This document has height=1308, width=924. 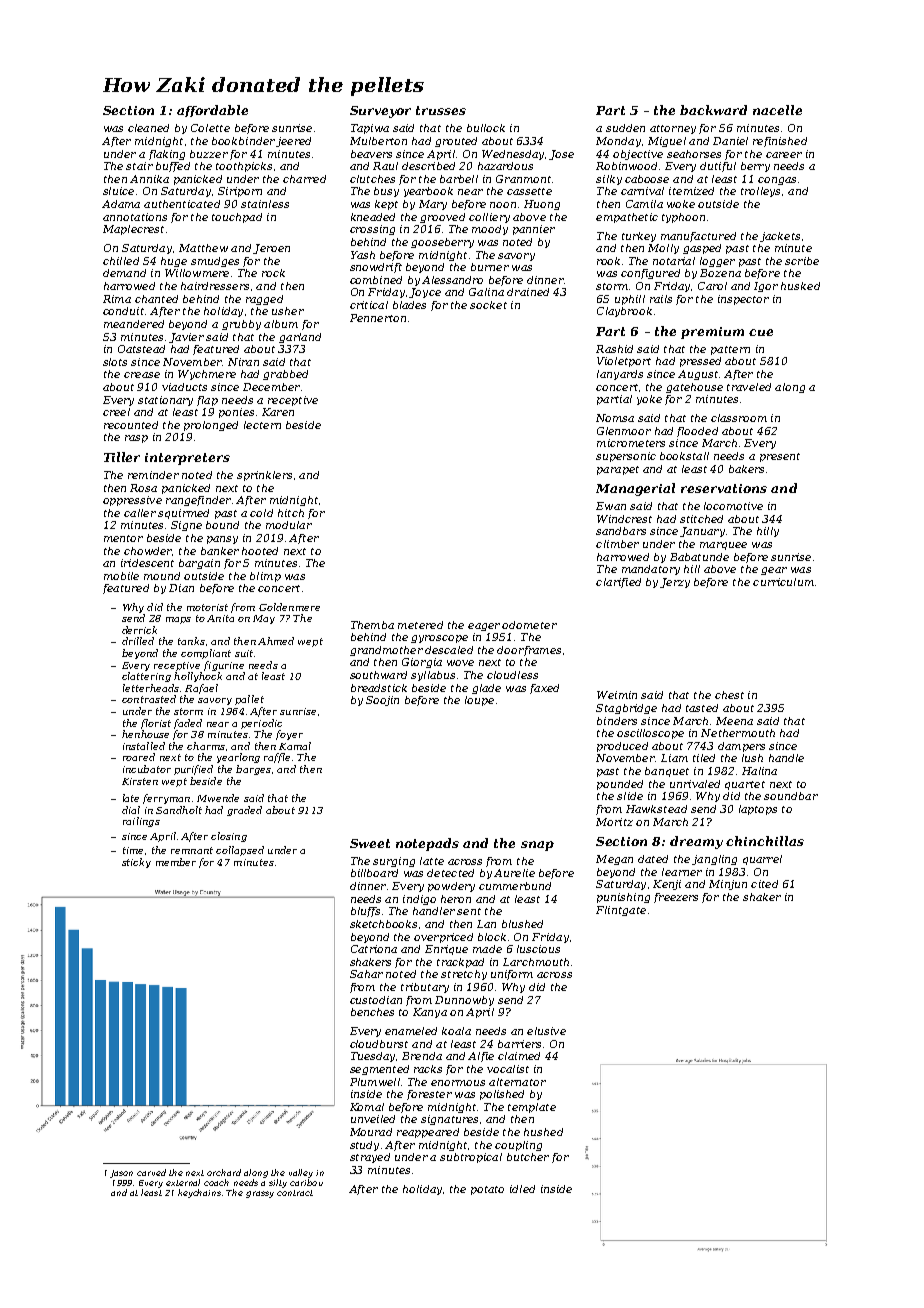 What do you see at coordinates (382, 701) in the document?
I see `Soojin` at bounding box center [382, 701].
